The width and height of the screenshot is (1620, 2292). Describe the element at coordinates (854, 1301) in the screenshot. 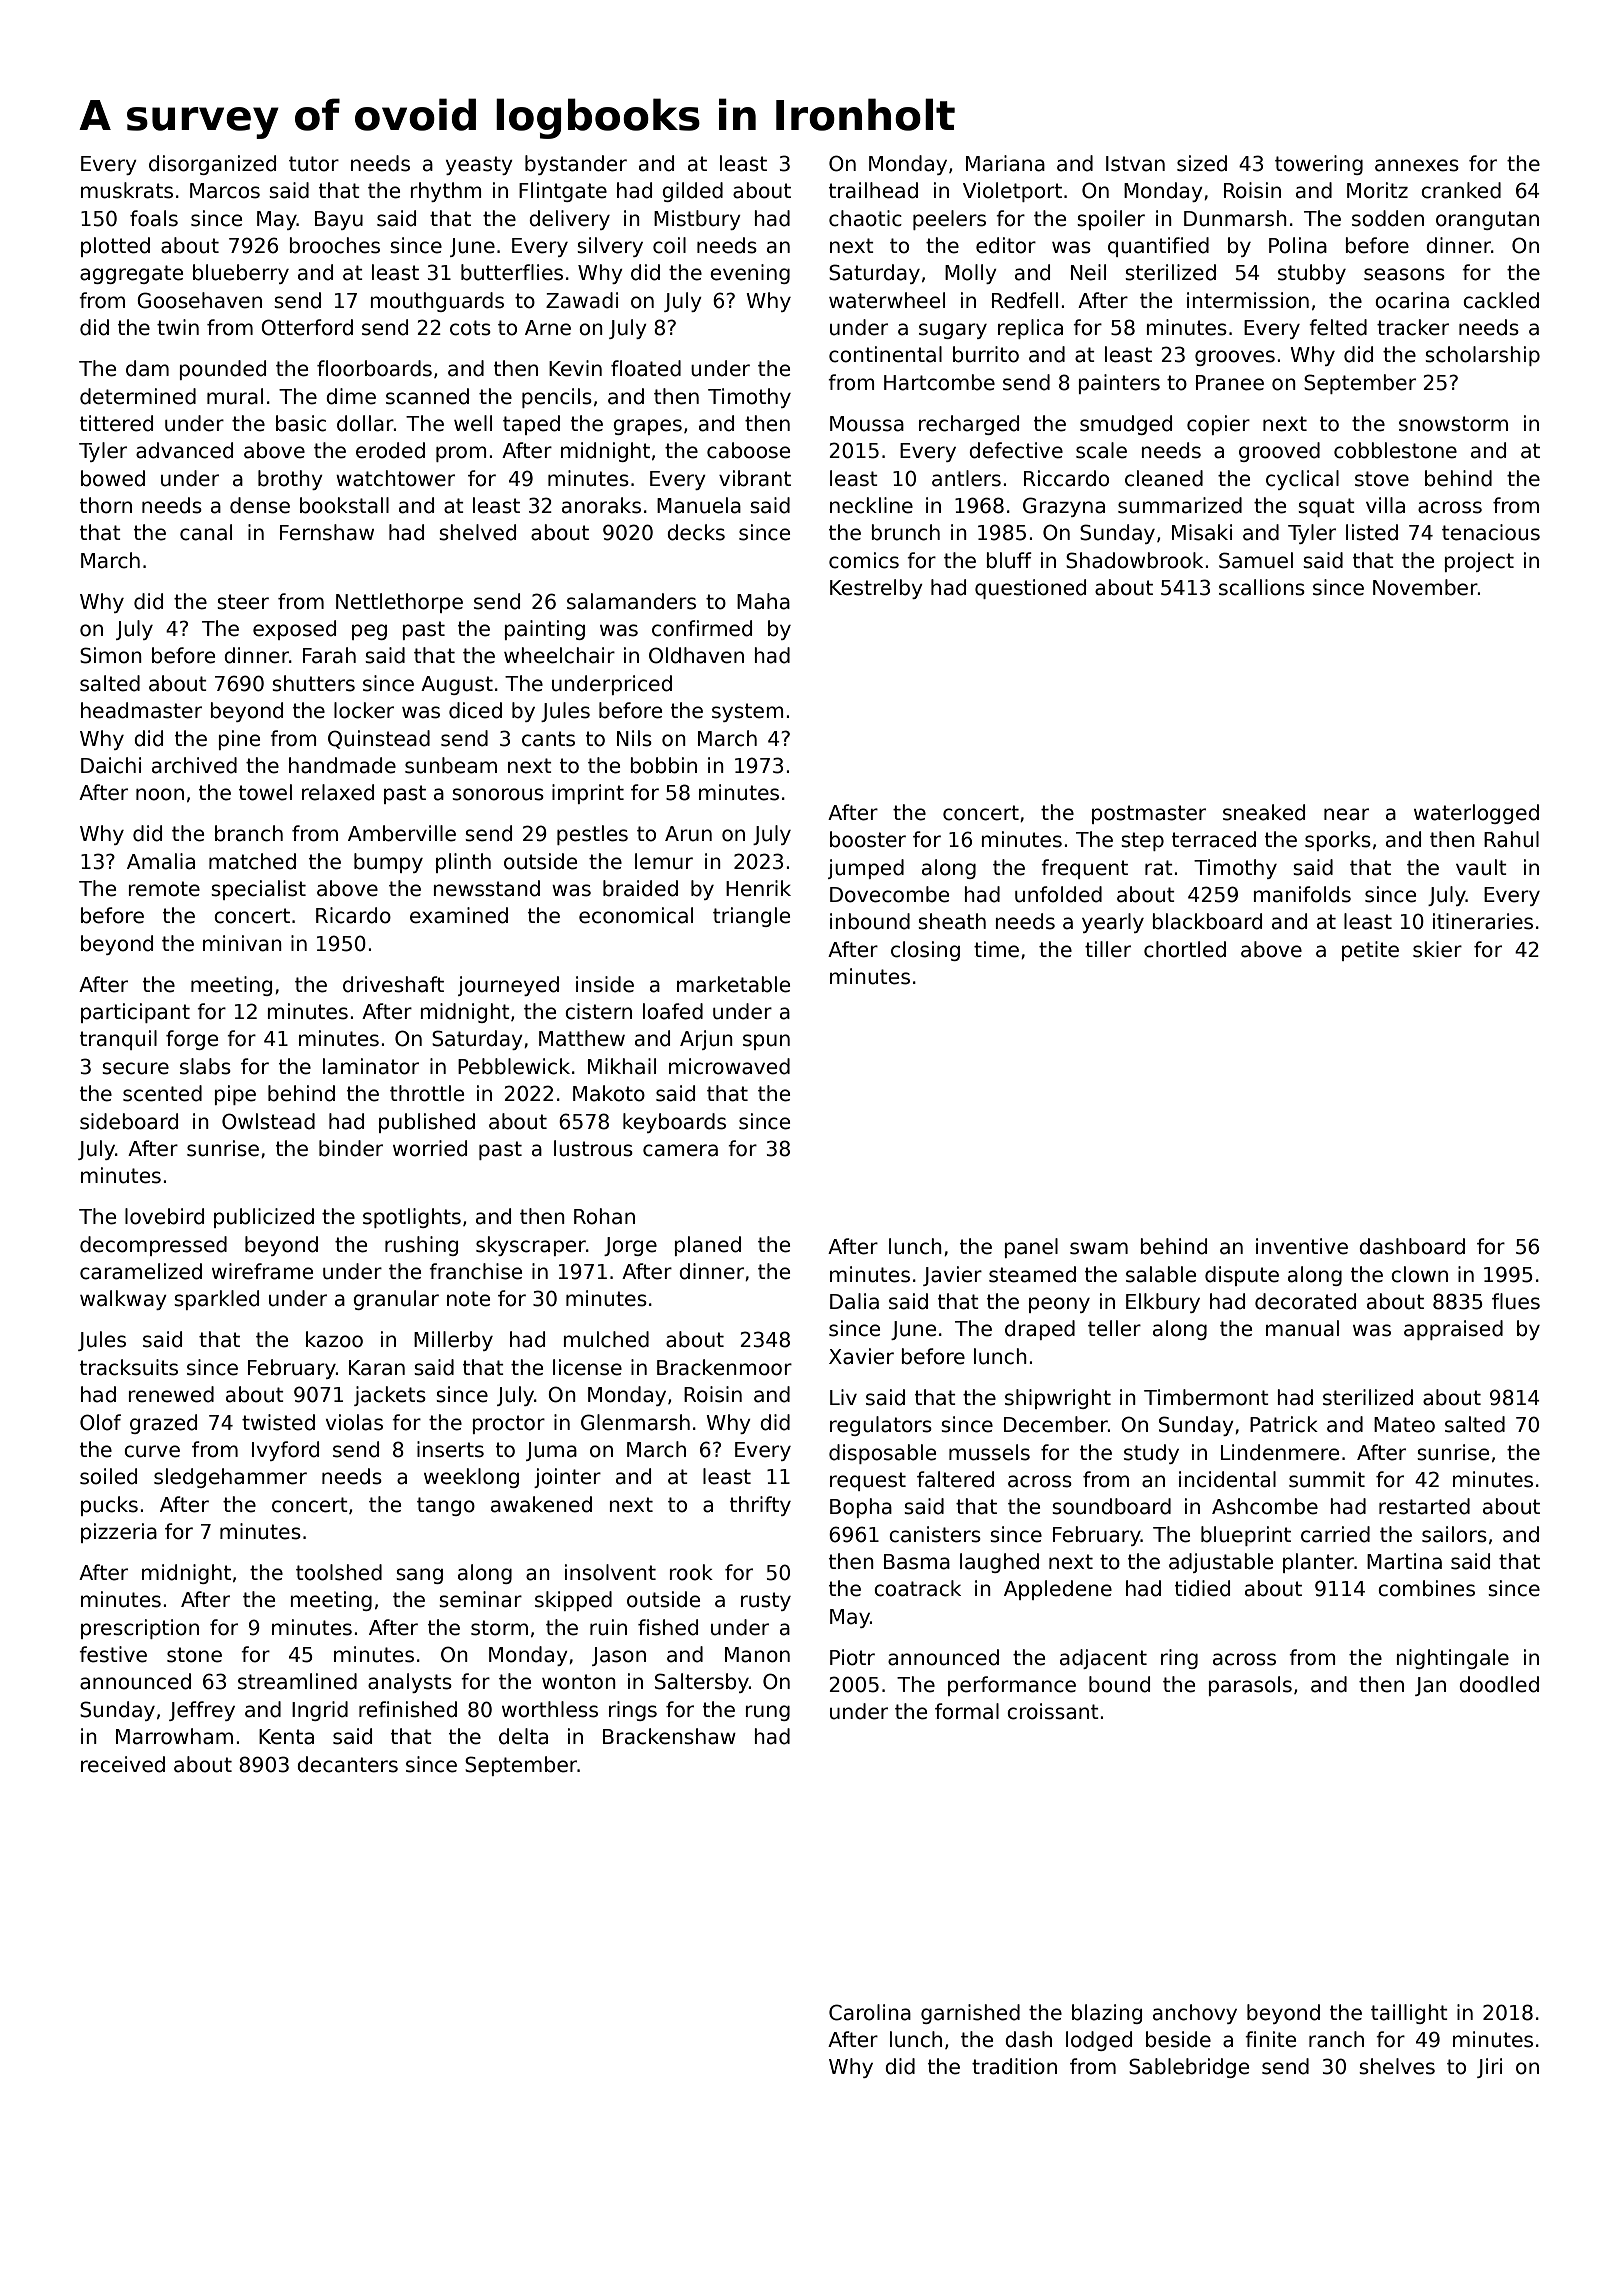

I see `Dalia` at that location.
